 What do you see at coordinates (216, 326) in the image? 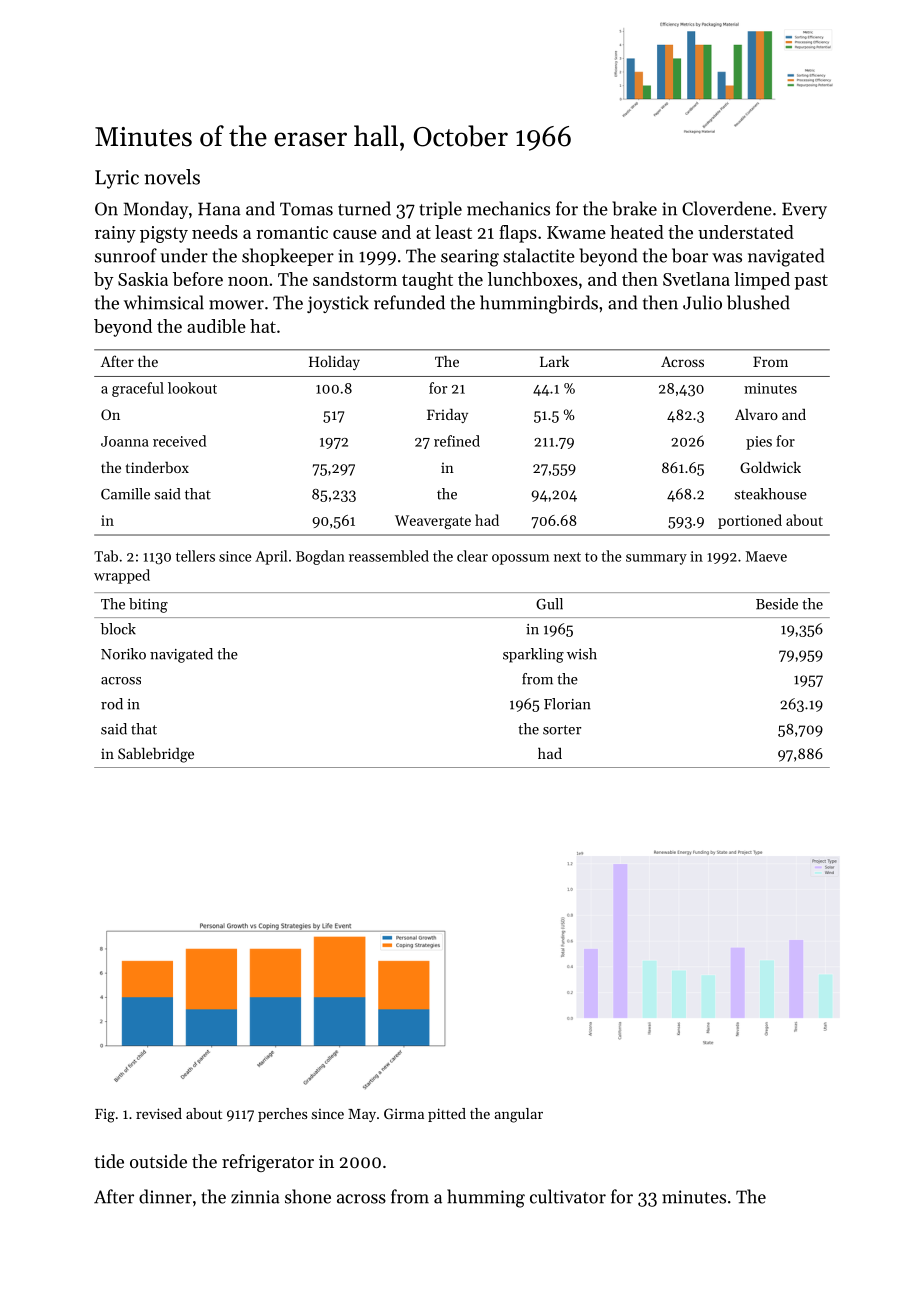
I see `audible` at bounding box center [216, 326].
